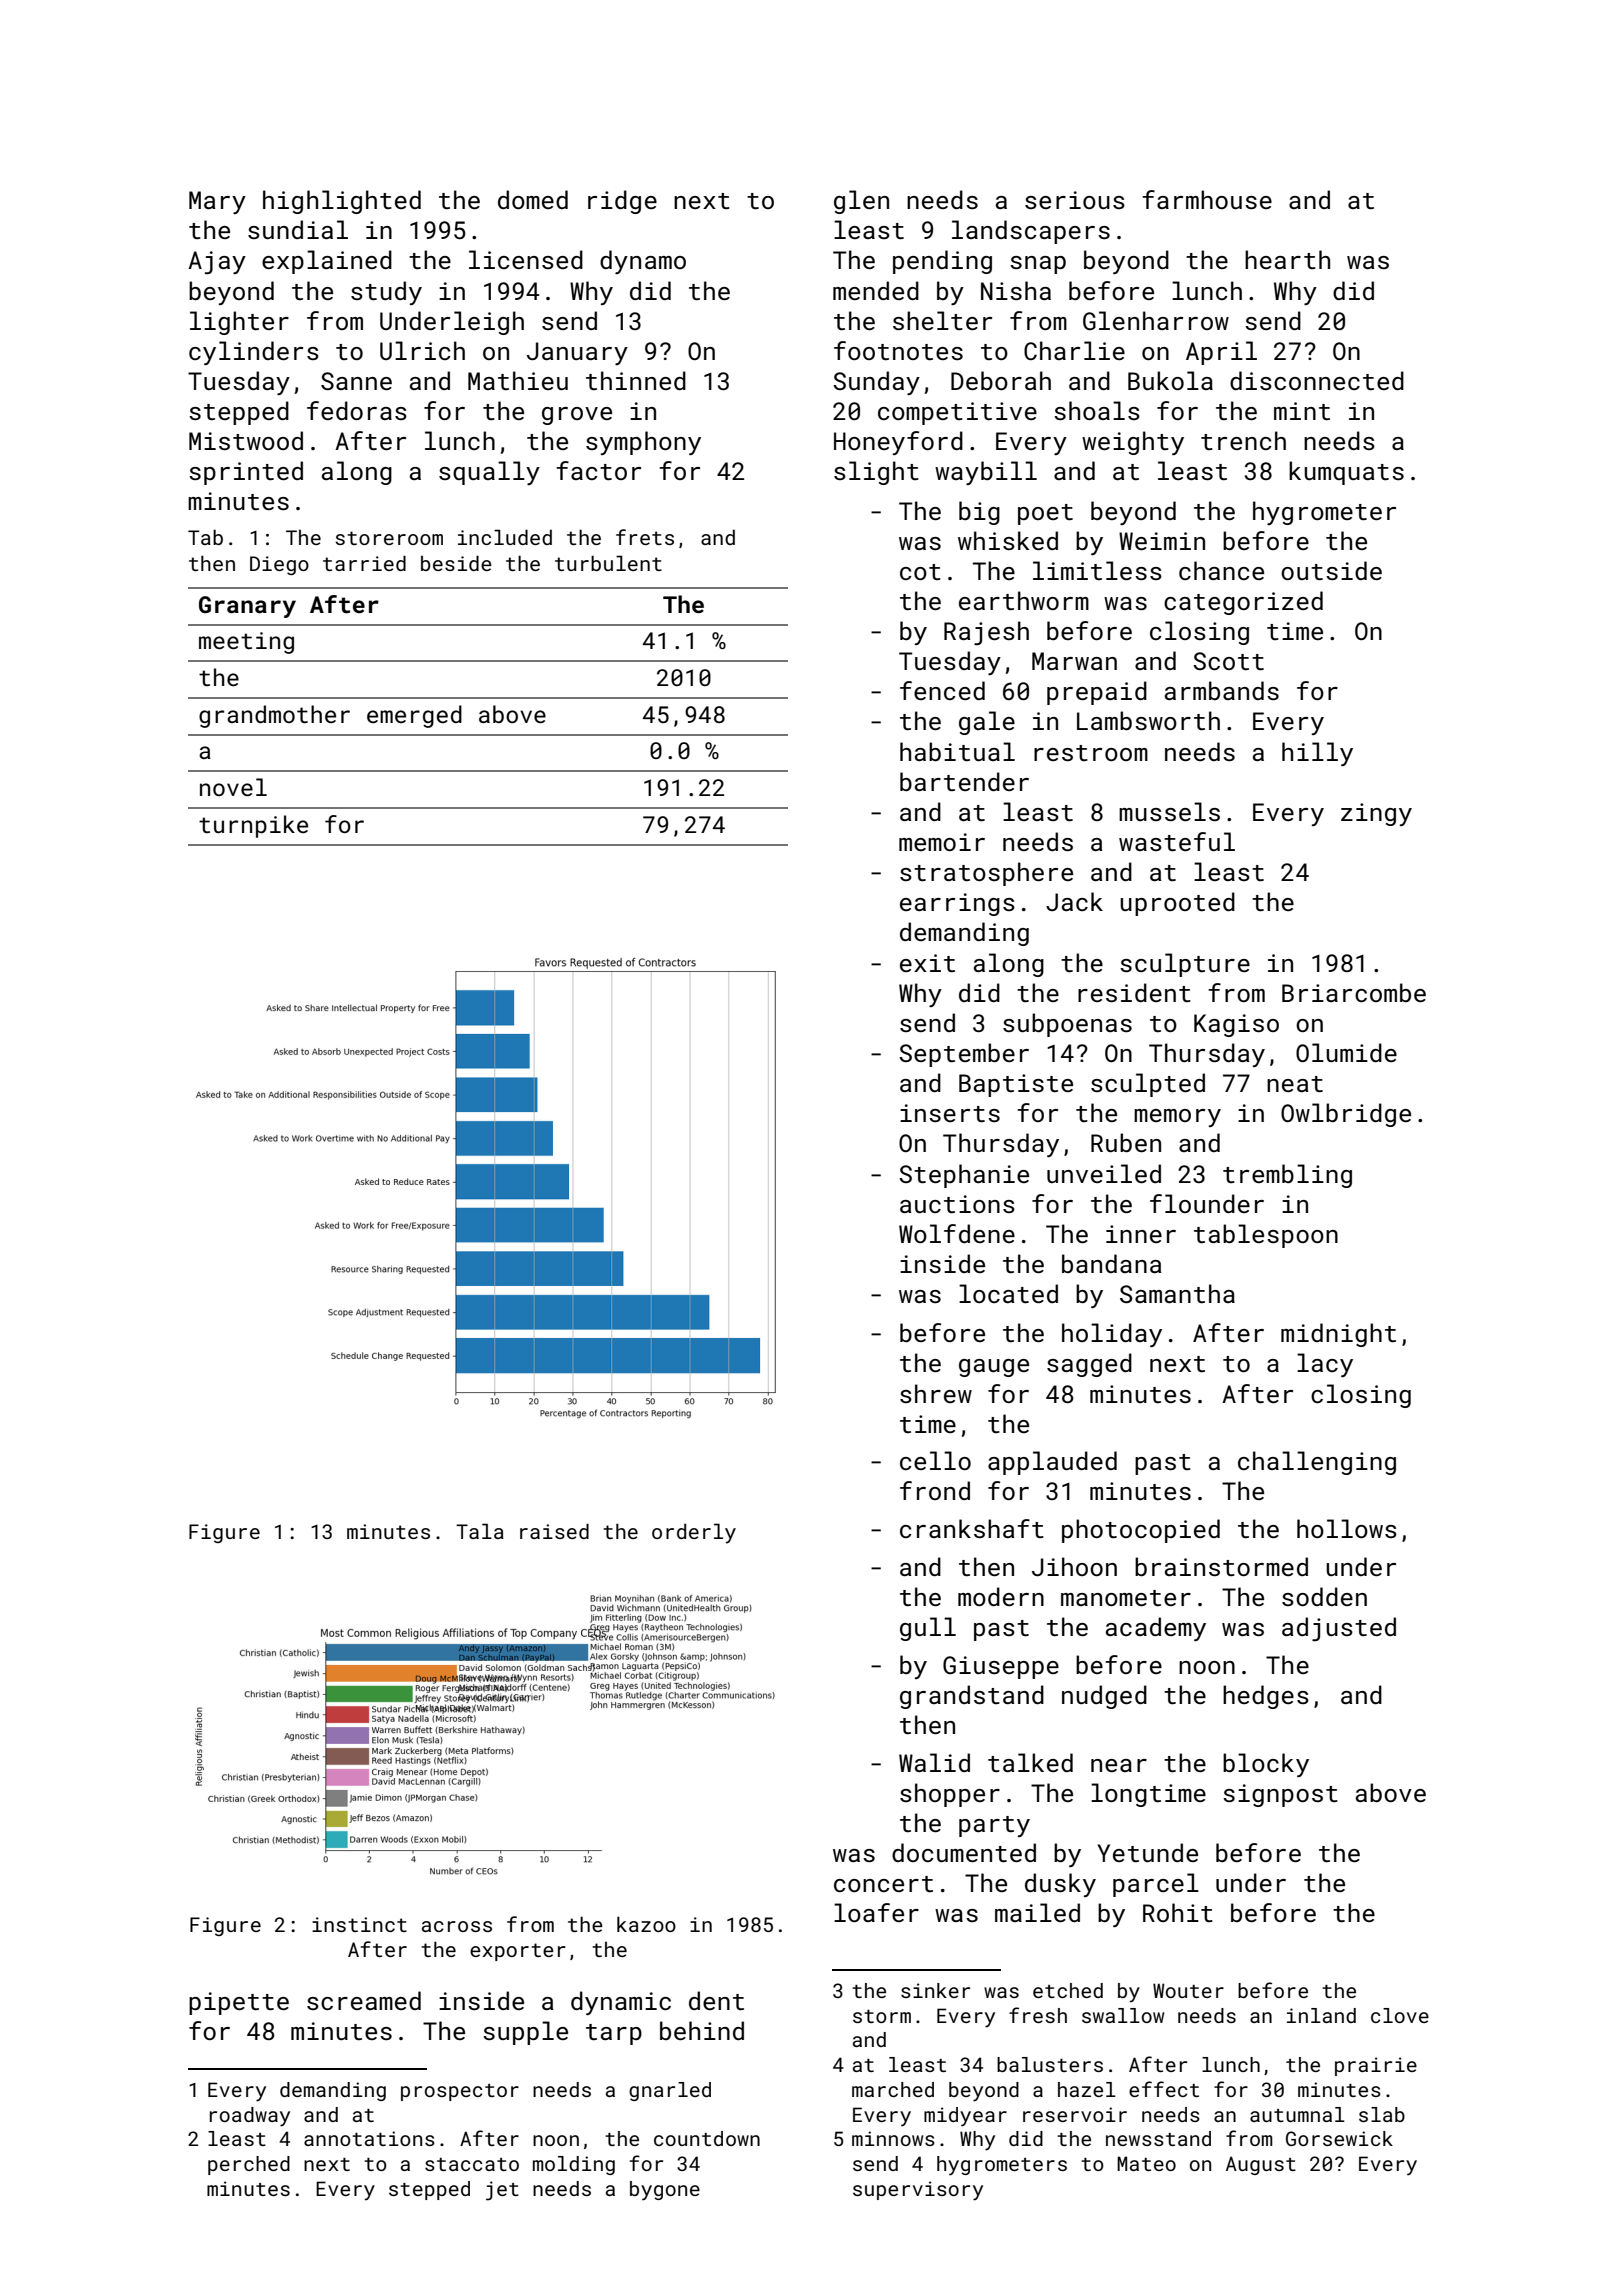 This document has width=1620, height=2292. Describe the element at coordinates (1339, 1629) in the document. I see `adjusted` at that location.
